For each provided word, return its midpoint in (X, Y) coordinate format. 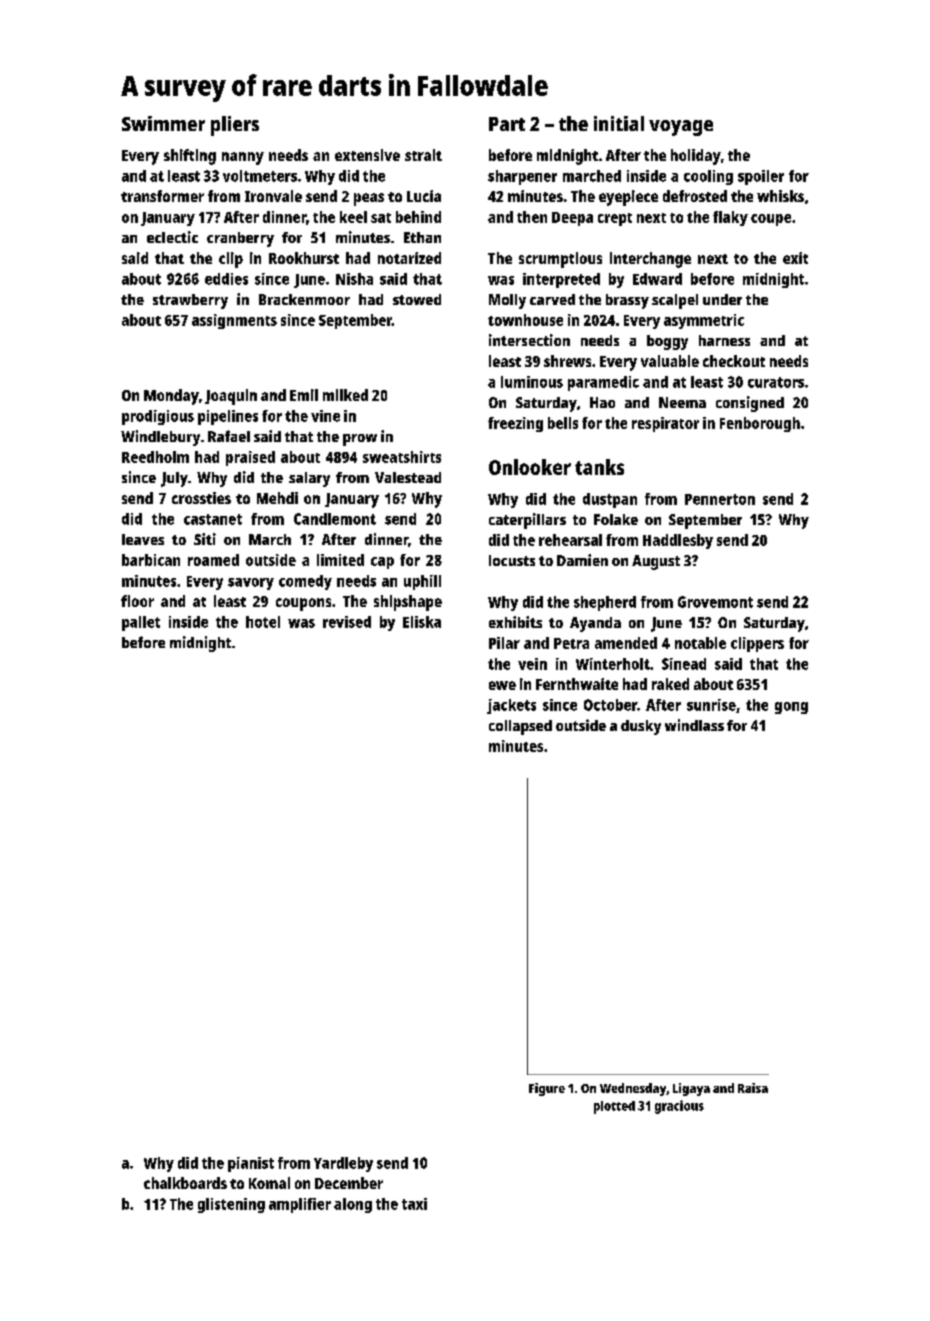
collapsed (520, 727)
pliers (235, 126)
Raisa (753, 1088)
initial (619, 123)
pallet (141, 623)
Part (507, 124)
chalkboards (185, 1183)
